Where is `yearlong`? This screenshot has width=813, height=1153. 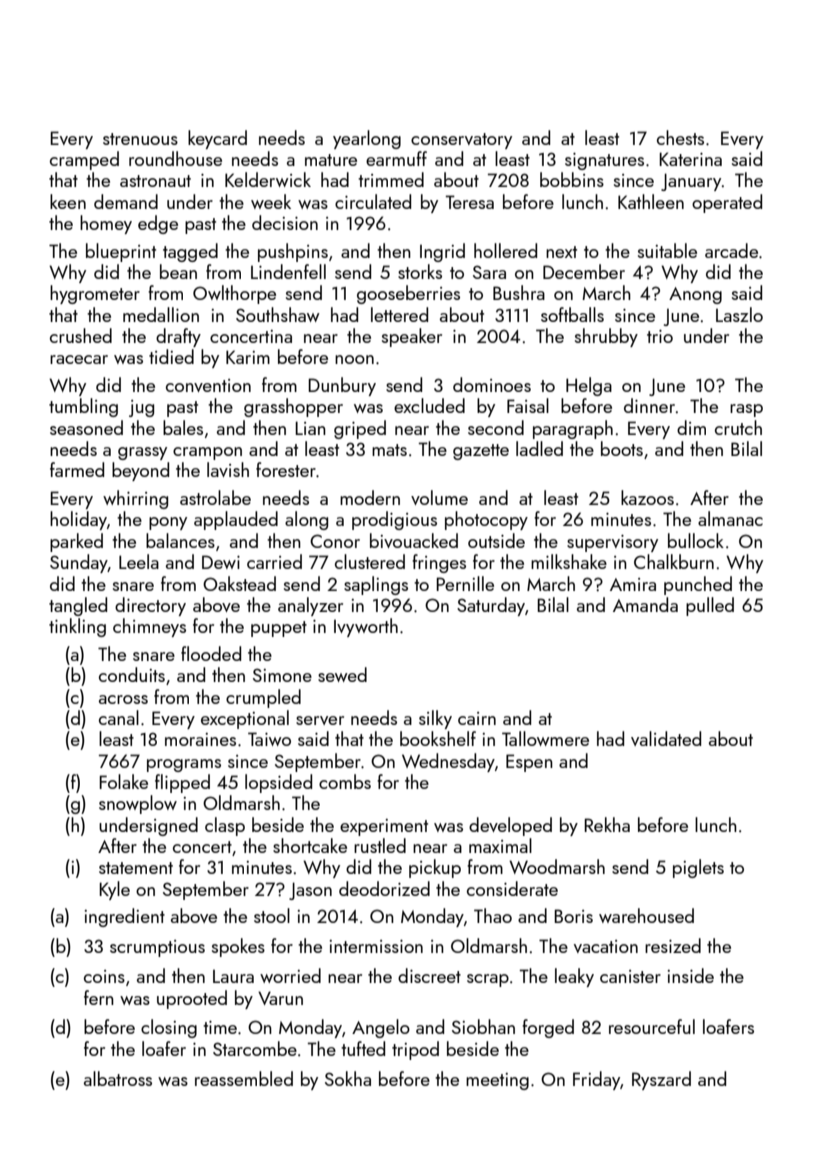
yearlong is located at coordinates (367, 139).
